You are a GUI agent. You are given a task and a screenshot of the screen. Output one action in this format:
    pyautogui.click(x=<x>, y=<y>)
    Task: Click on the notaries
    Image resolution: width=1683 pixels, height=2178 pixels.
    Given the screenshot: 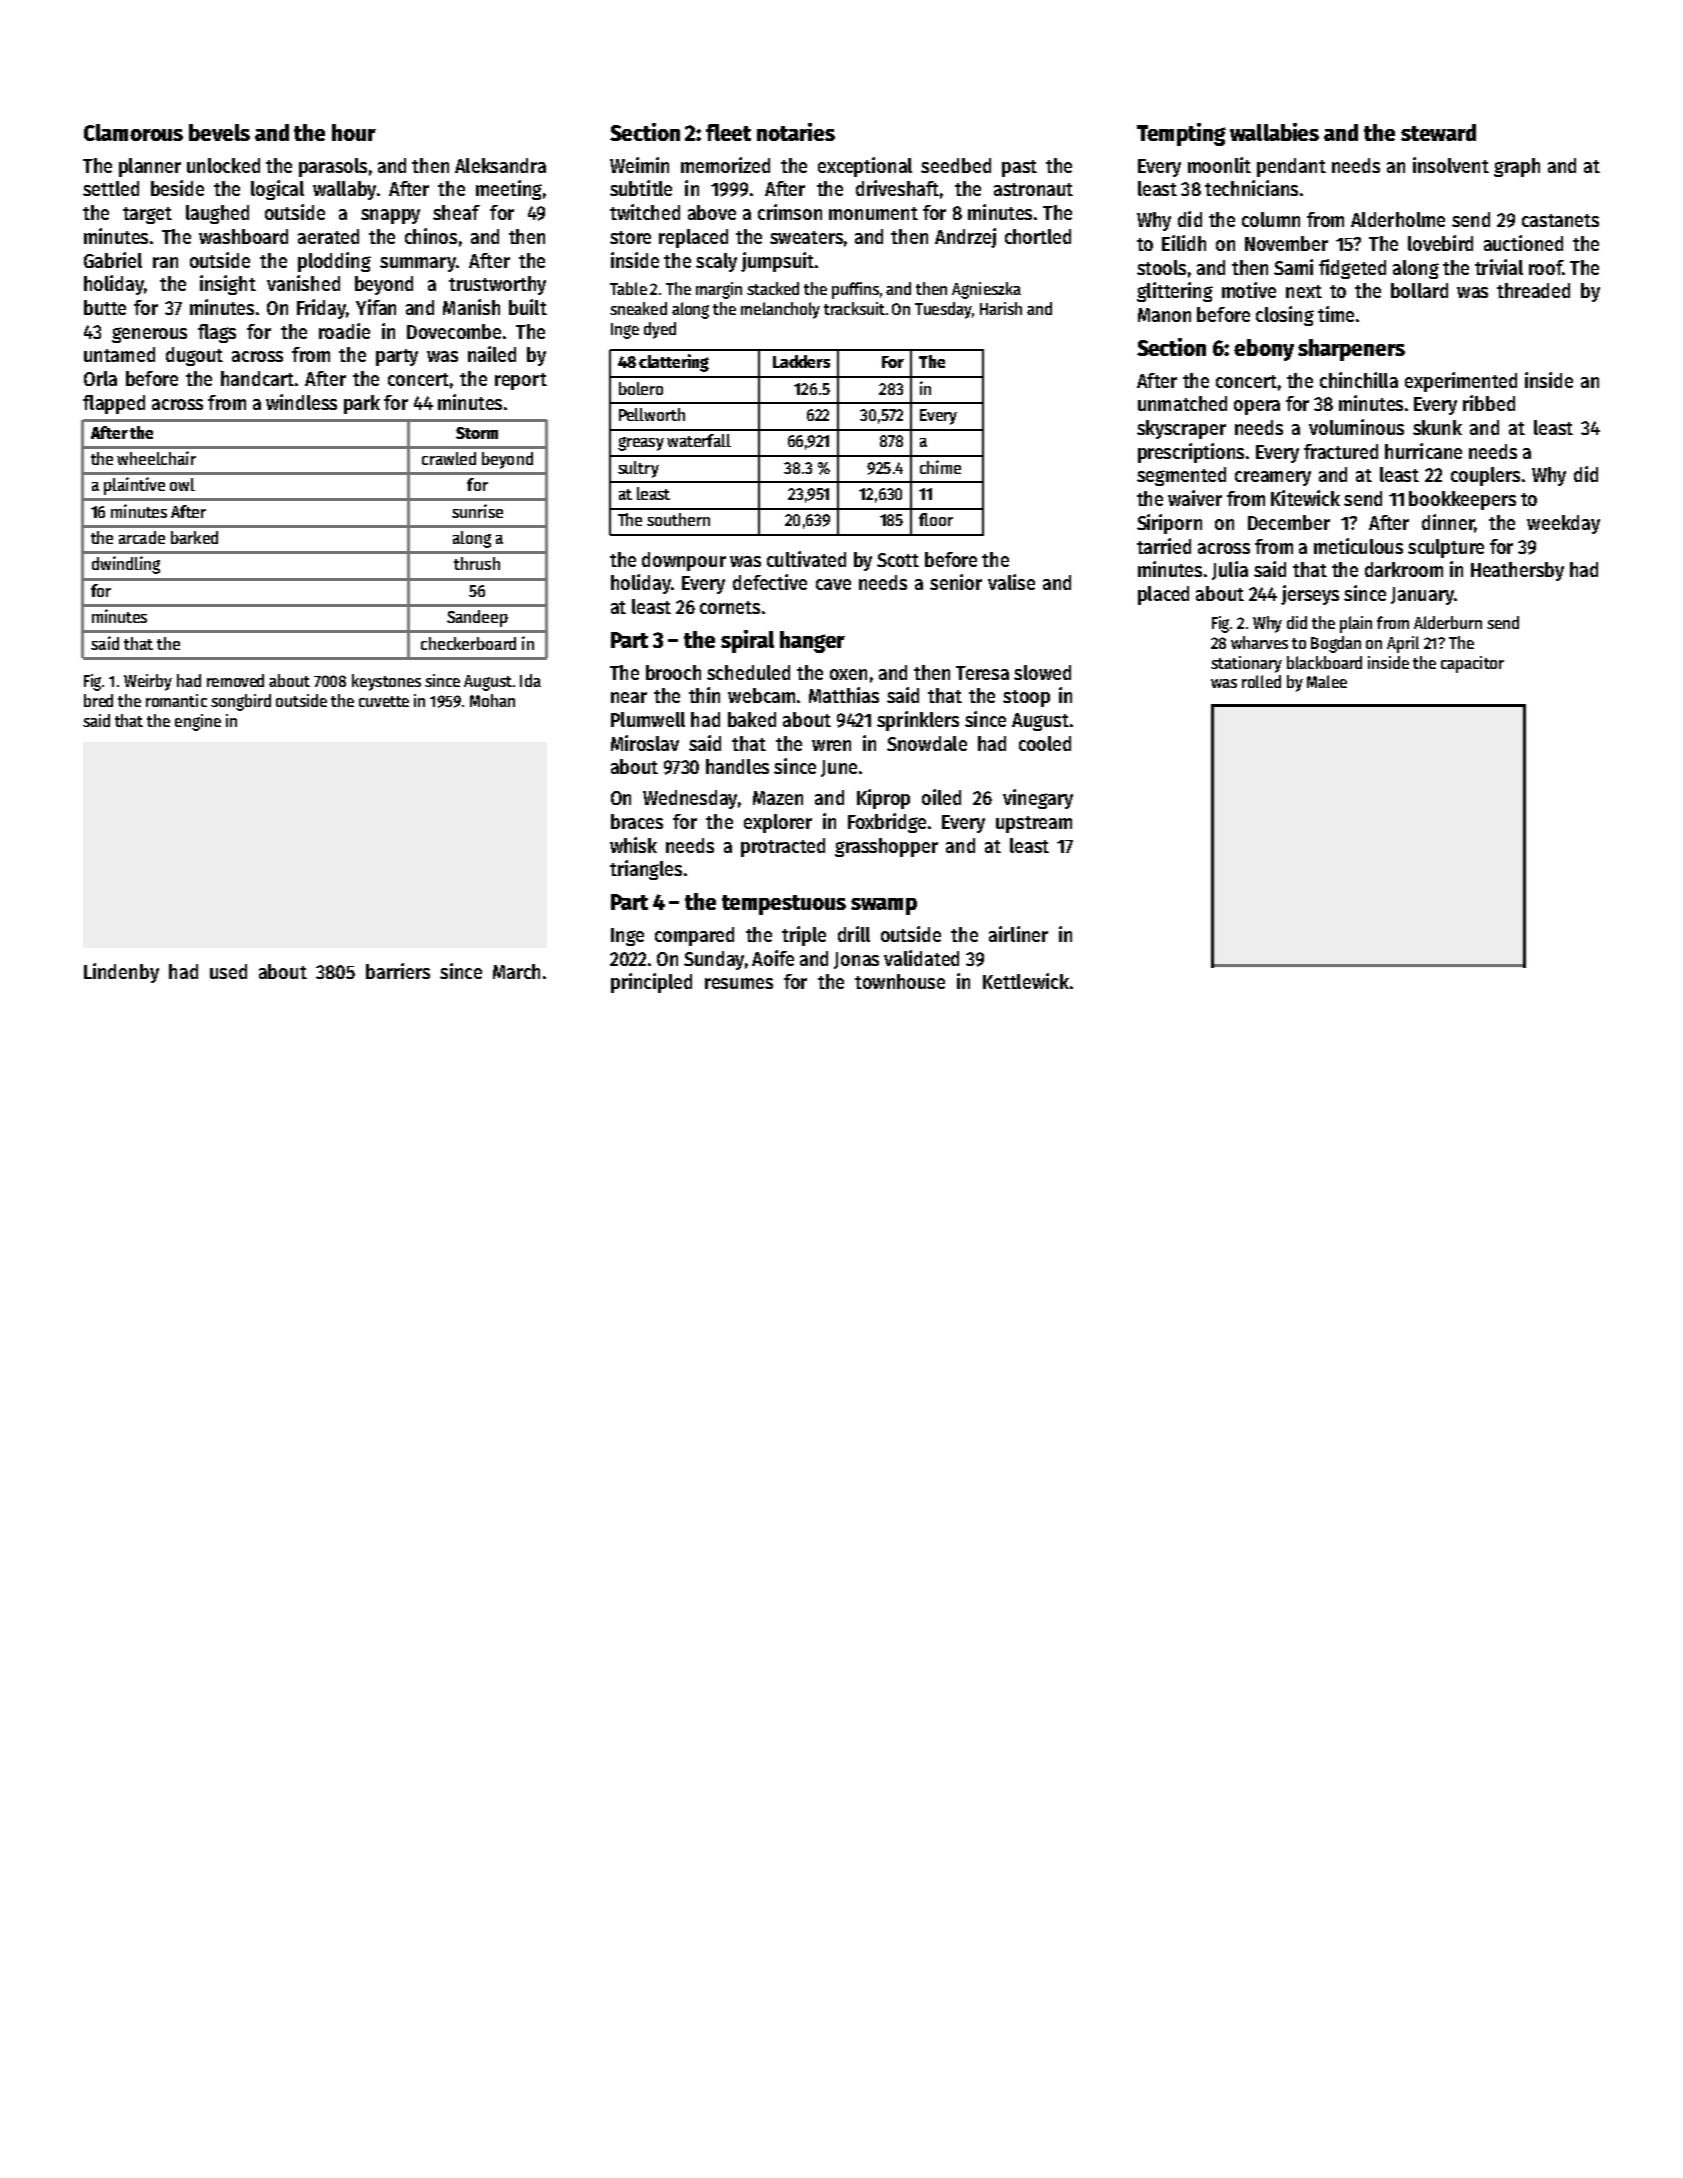 What is the action you would take?
    pyautogui.click(x=796, y=132)
